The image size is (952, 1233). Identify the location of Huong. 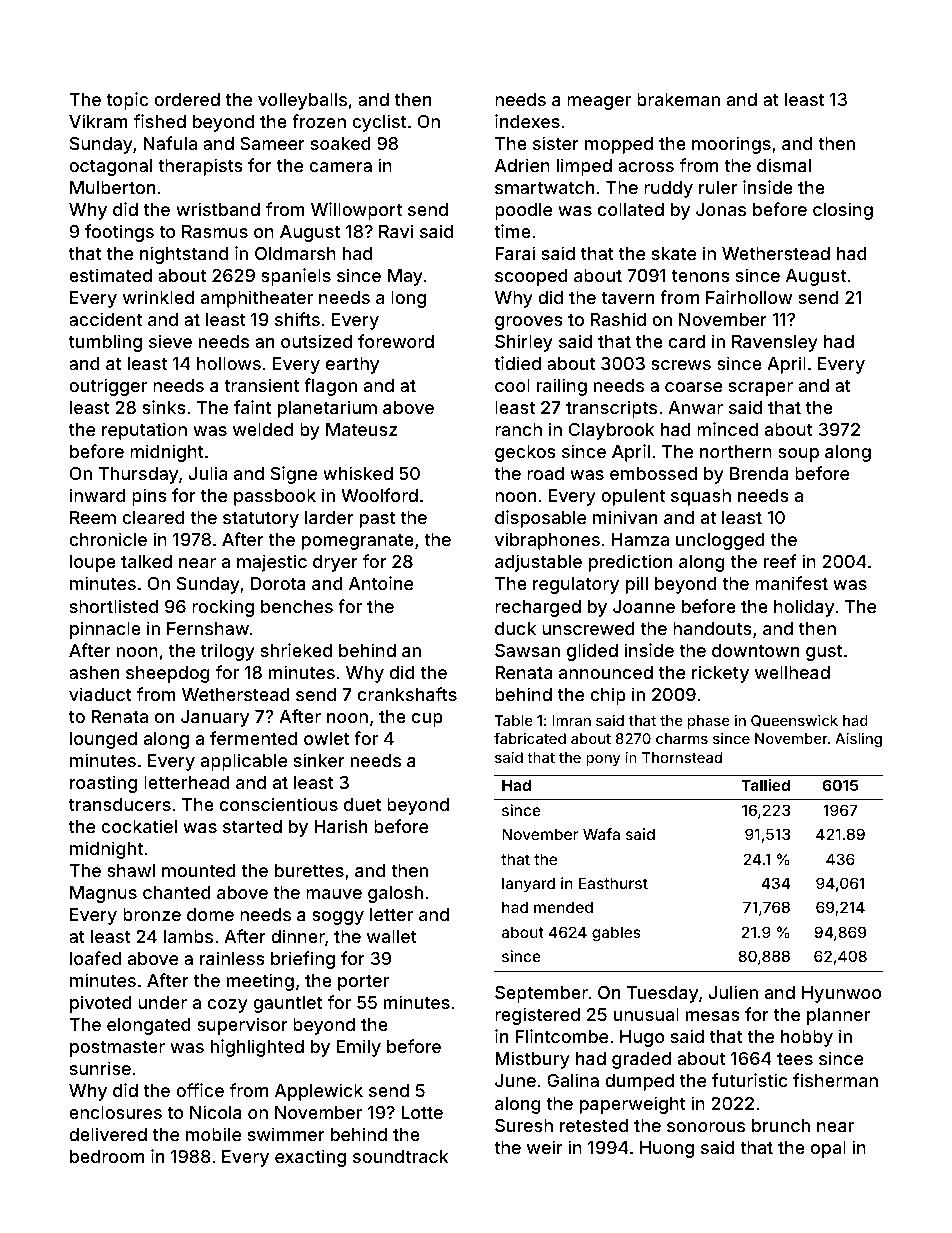
(667, 1149).
